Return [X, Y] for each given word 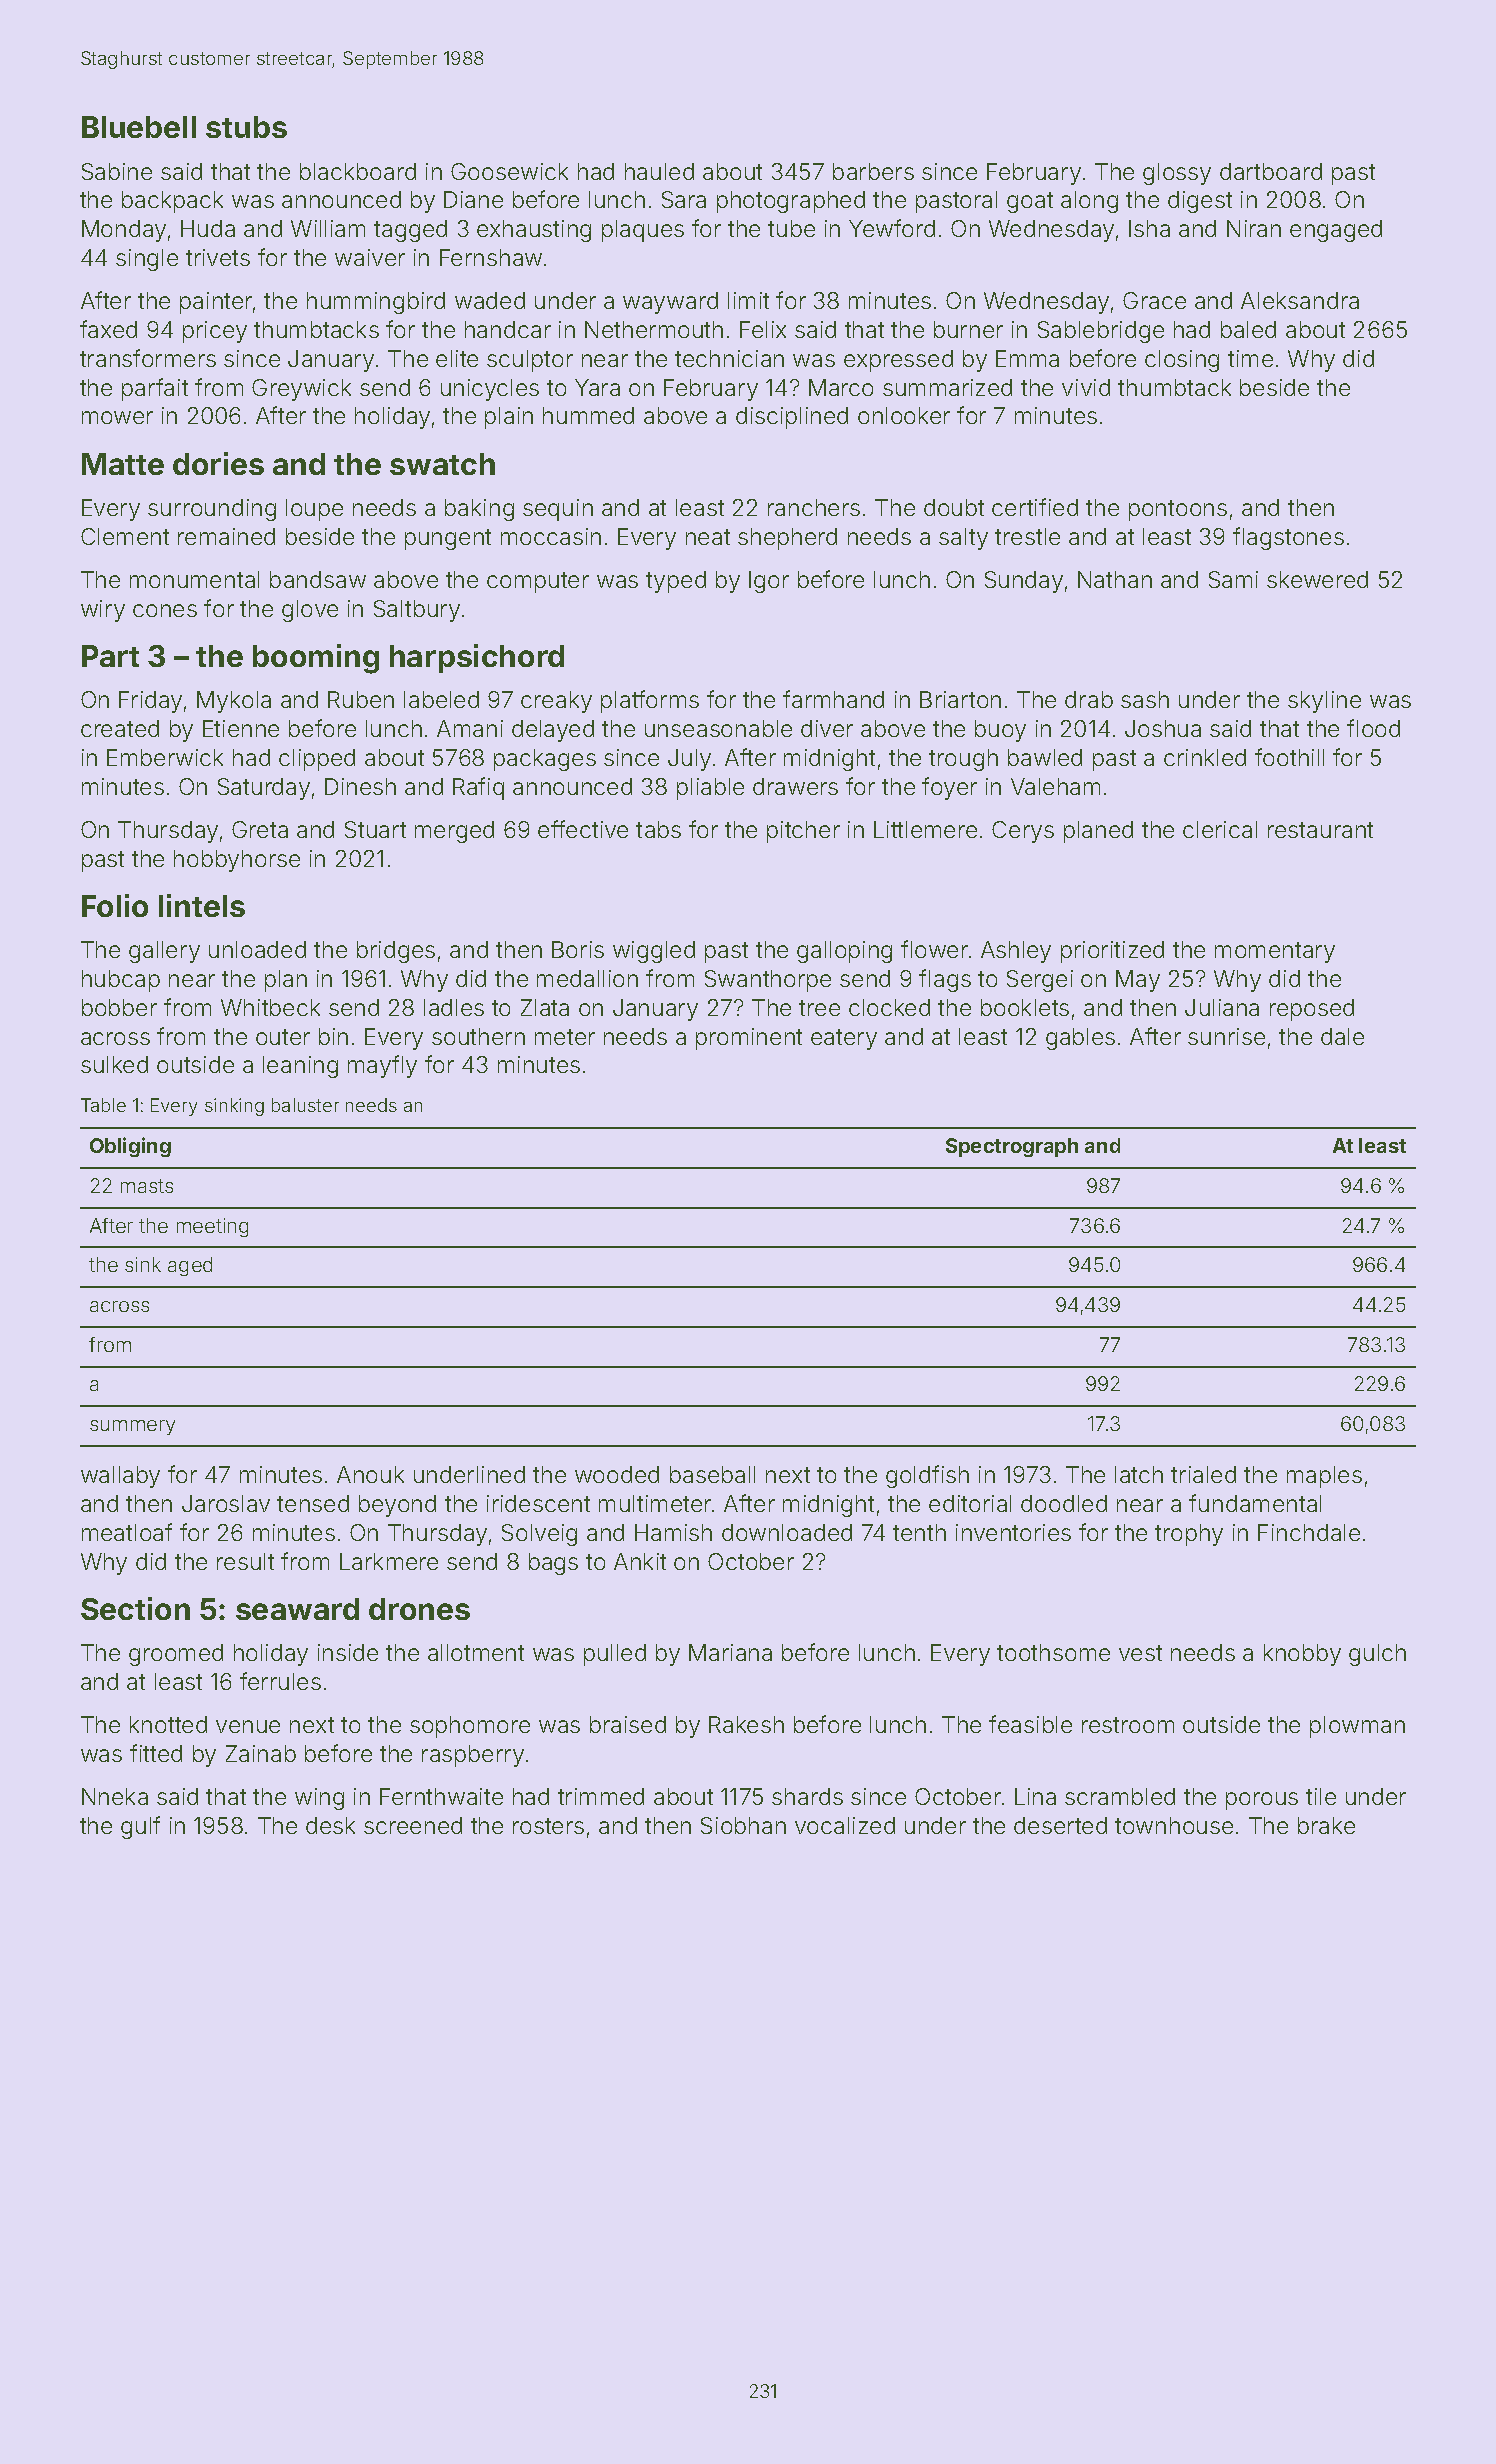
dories [218, 463]
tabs [658, 829]
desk [330, 1825]
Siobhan [743, 1825]
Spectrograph [1012, 1147]
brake [1326, 1825]
